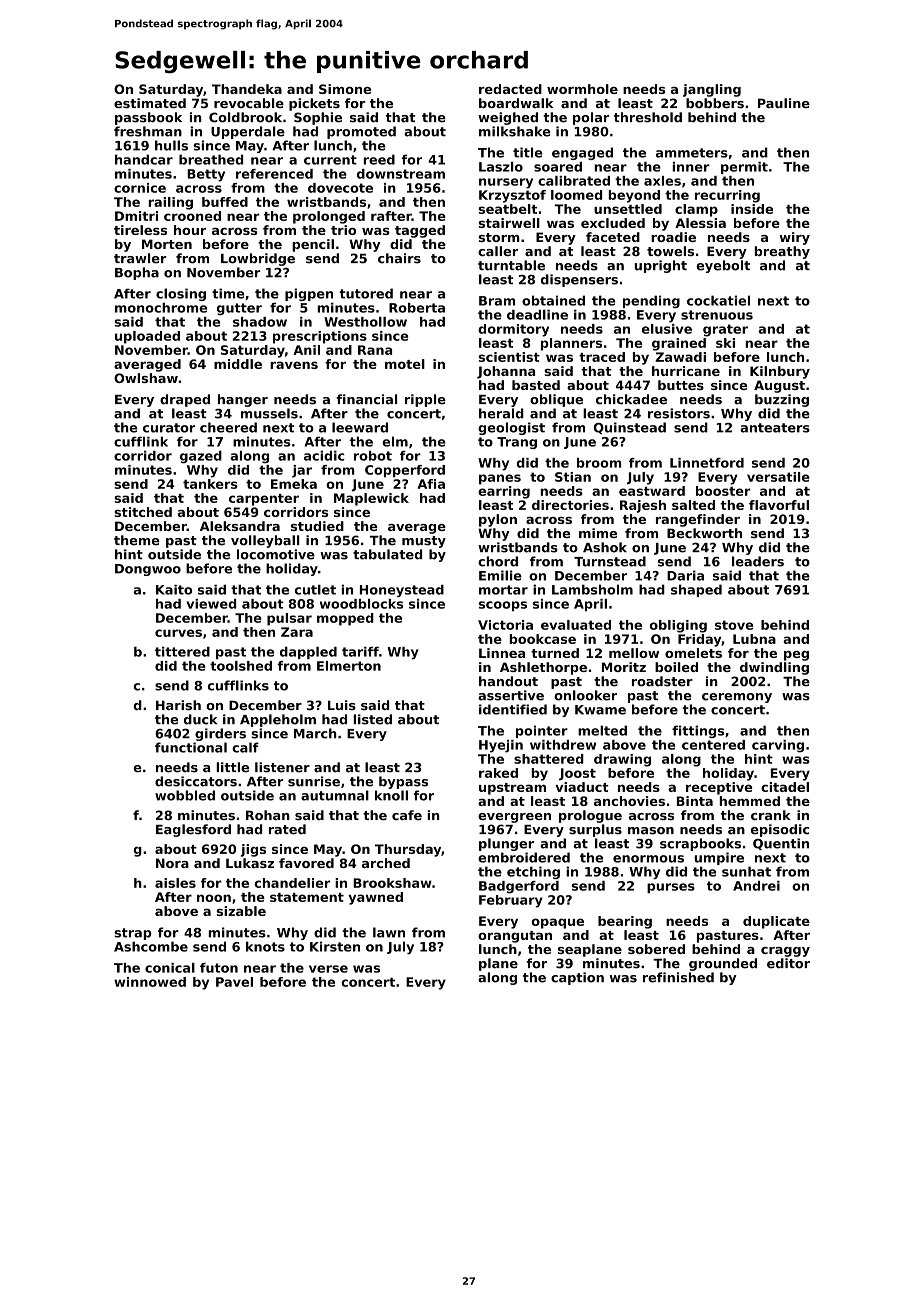 Image resolution: width=924 pixels, height=1308 pixels. I want to click on Pavel, so click(234, 982).
